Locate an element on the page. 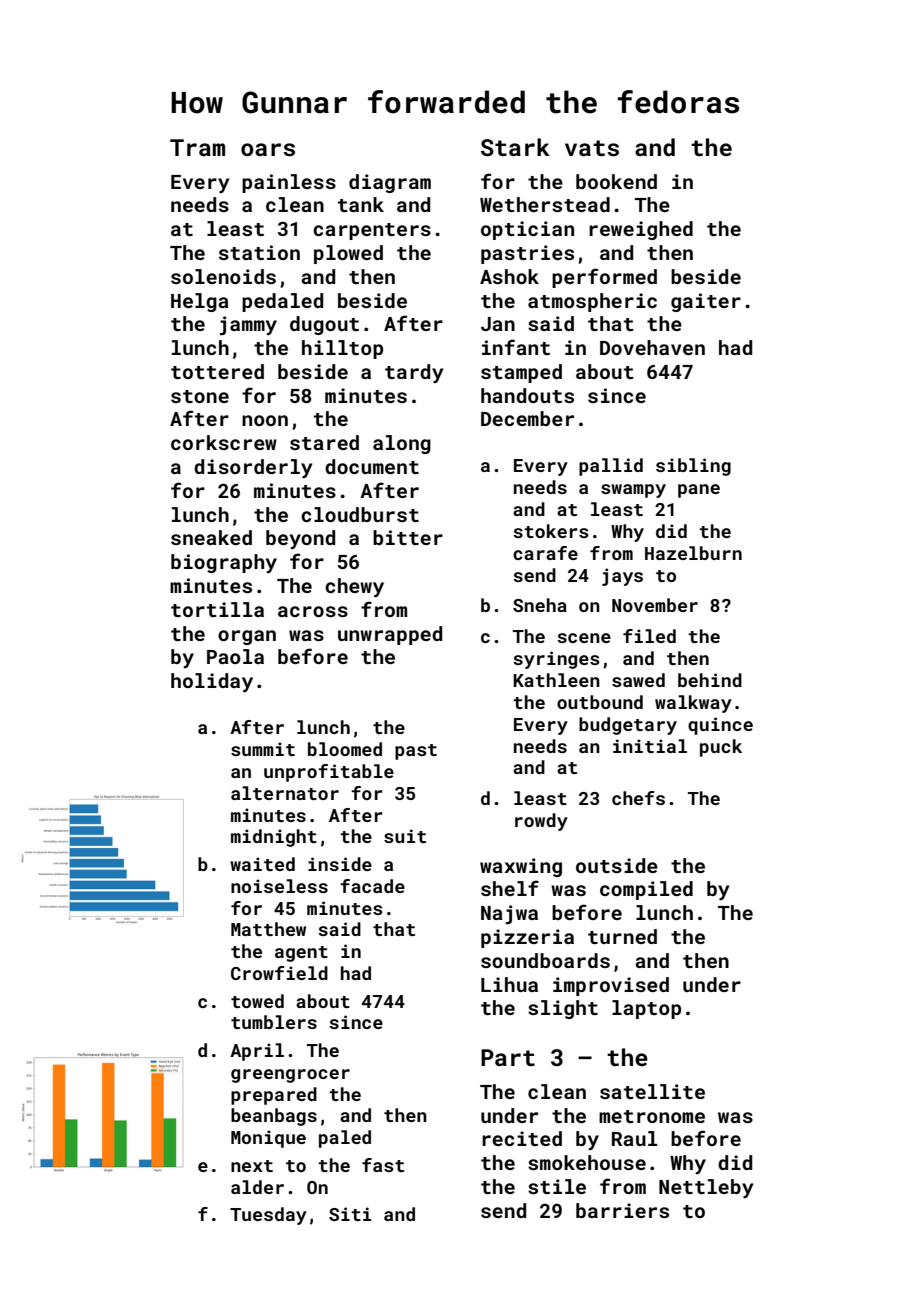 This image has width=924, height=1311. vats is located at coordinates (592, 148).
